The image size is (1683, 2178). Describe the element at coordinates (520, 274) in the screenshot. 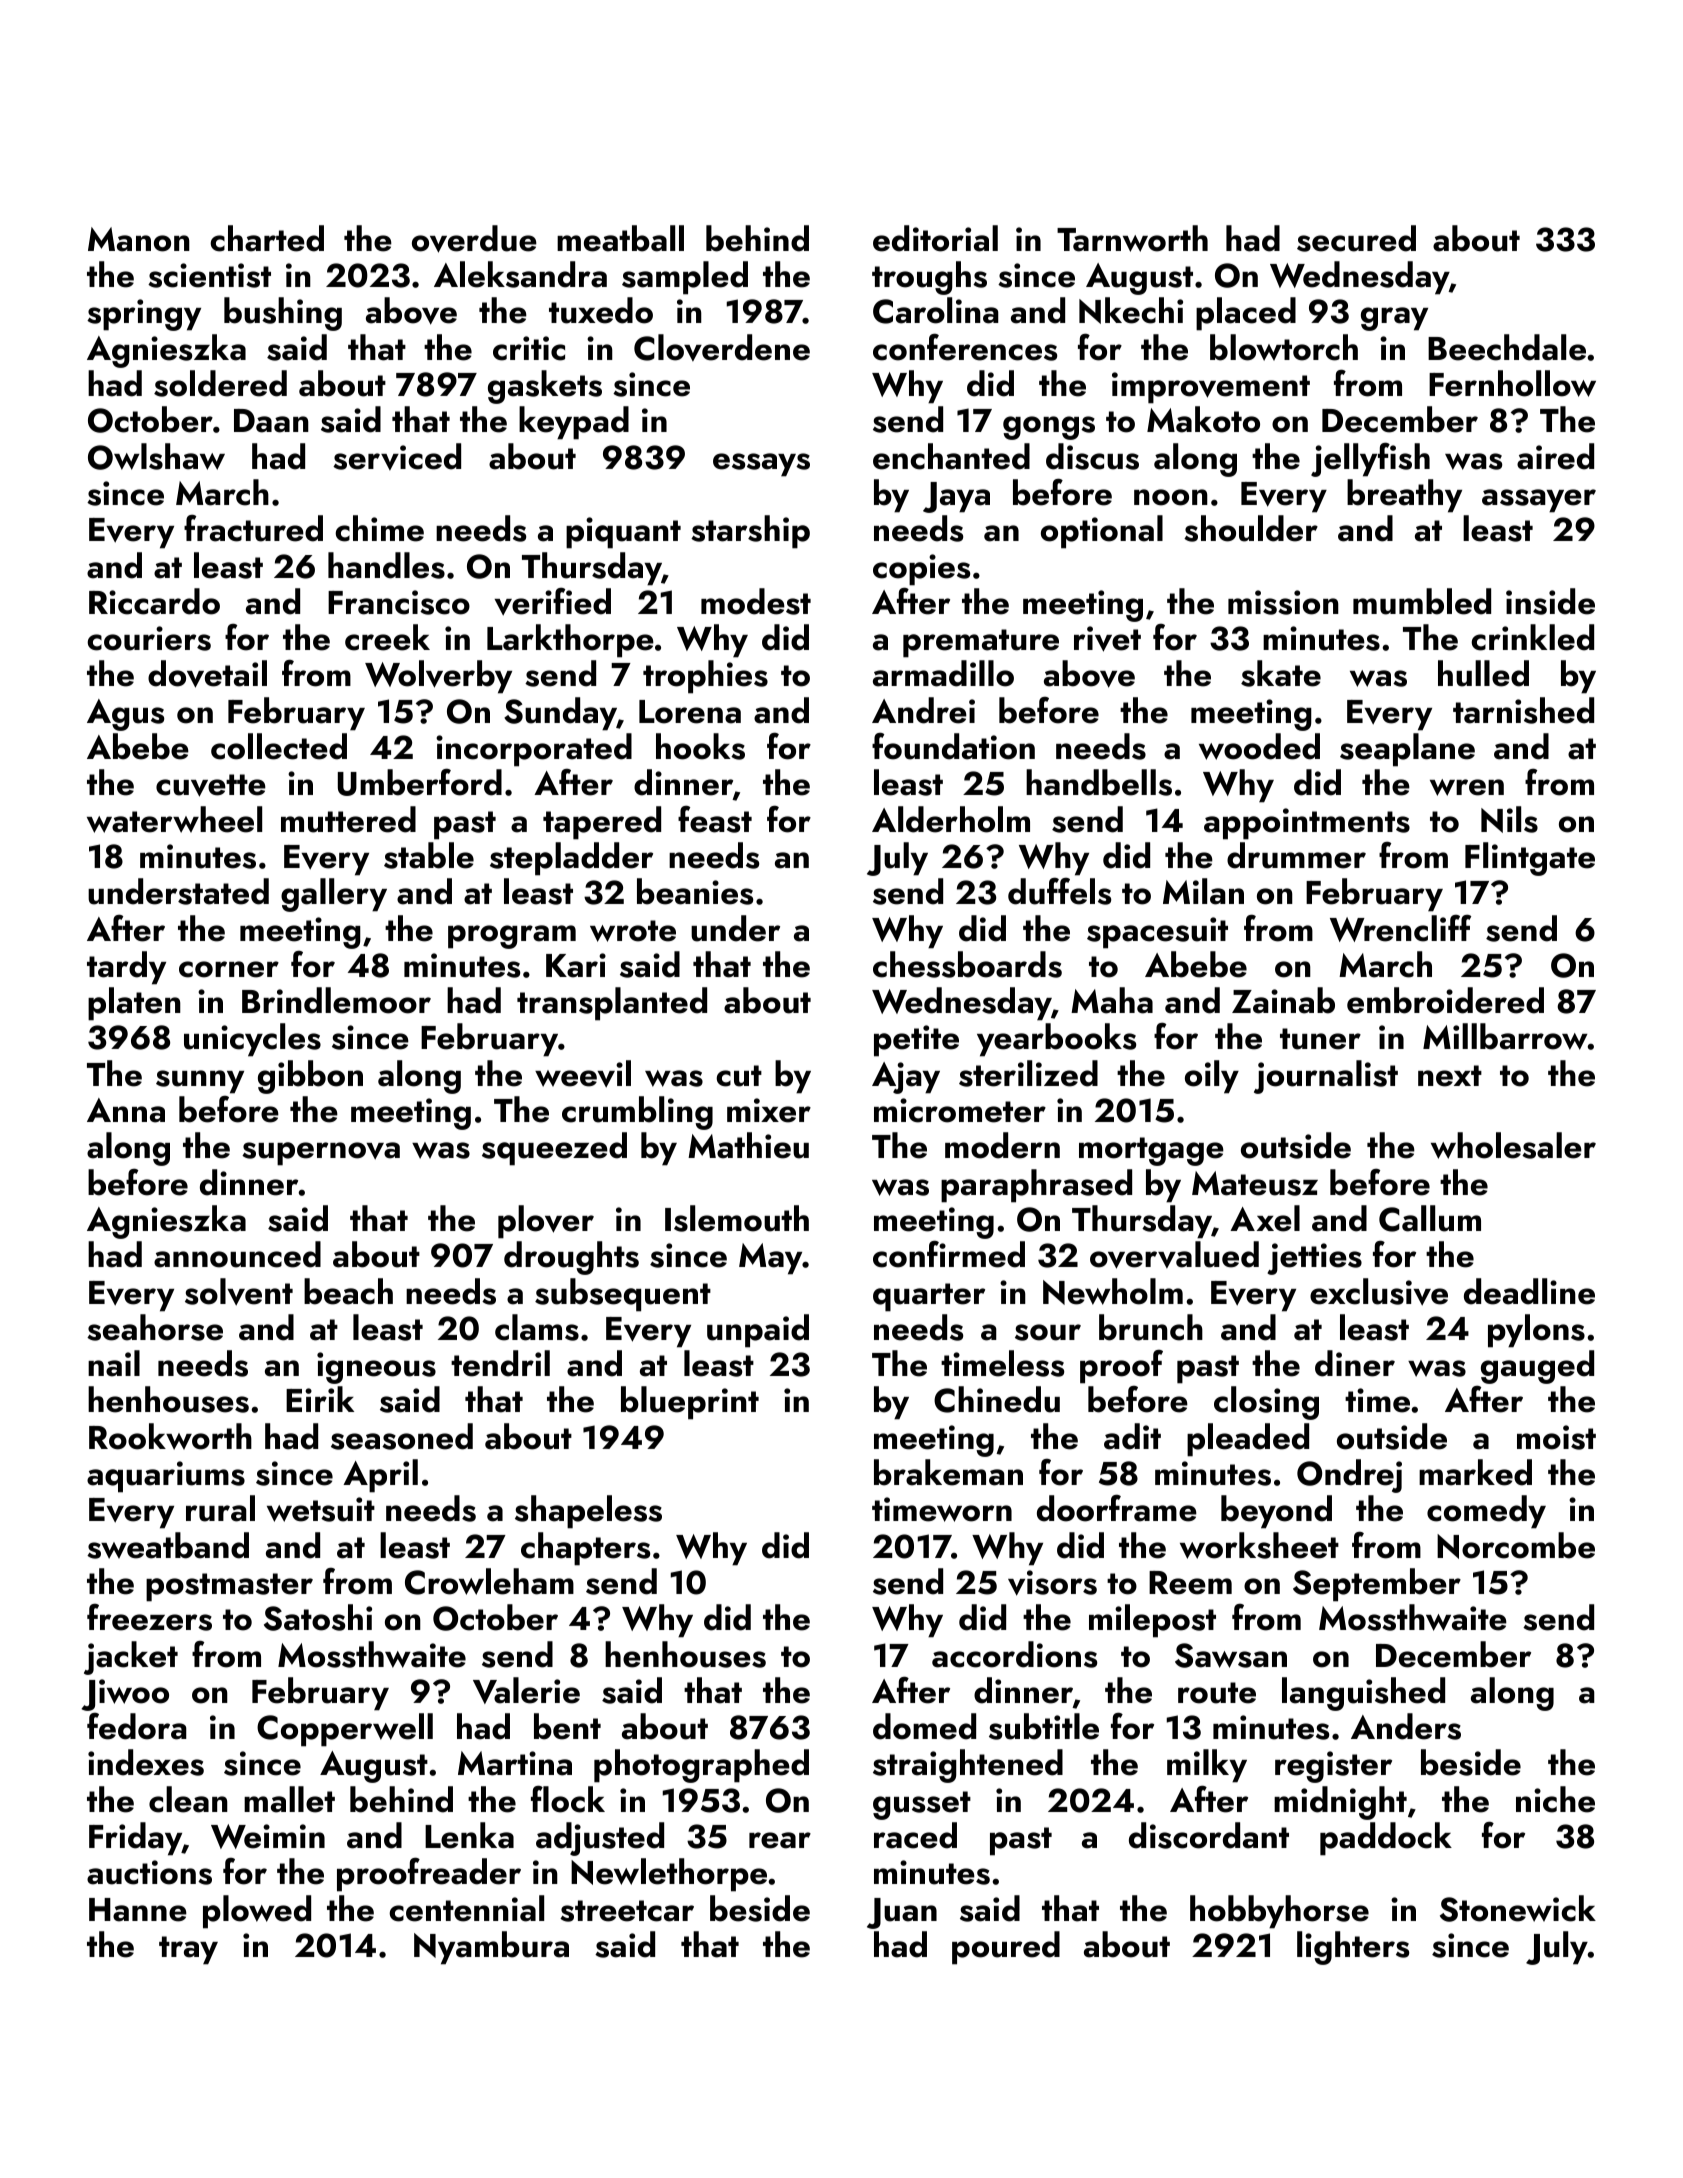

I see `Aleksandra` at that location.
